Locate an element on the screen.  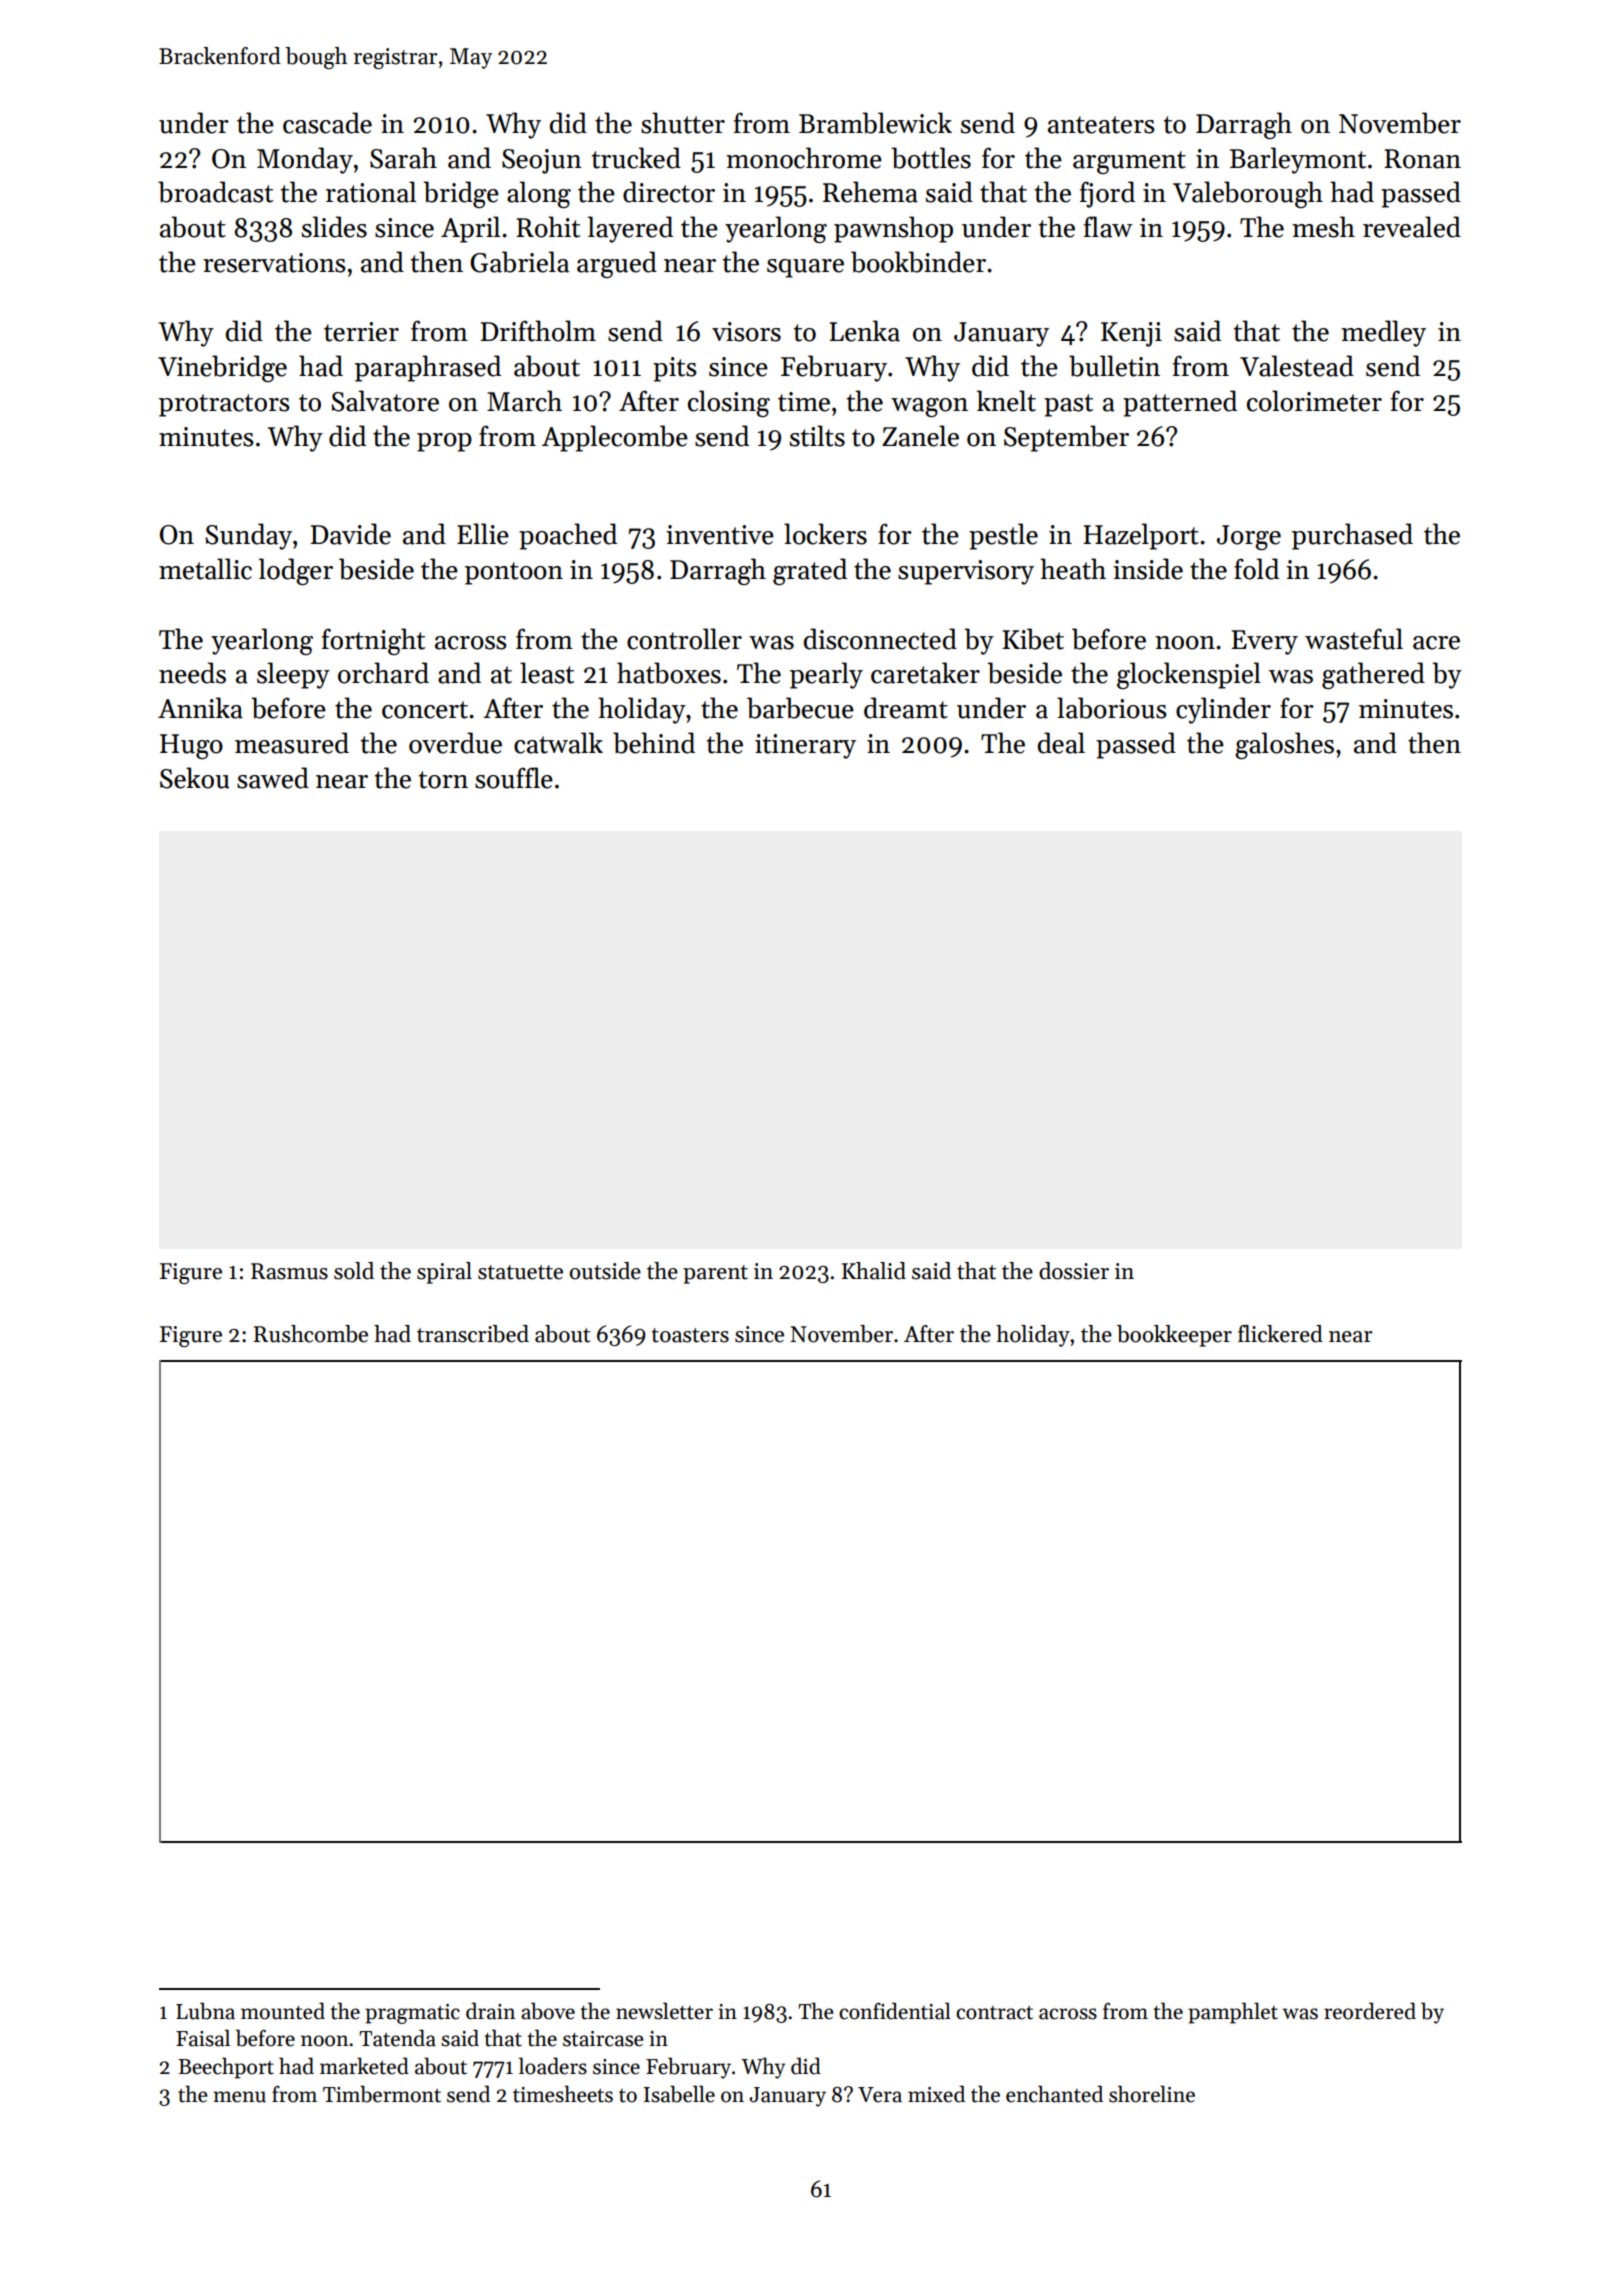
galoshes is located at coordinates (1284, 745).
